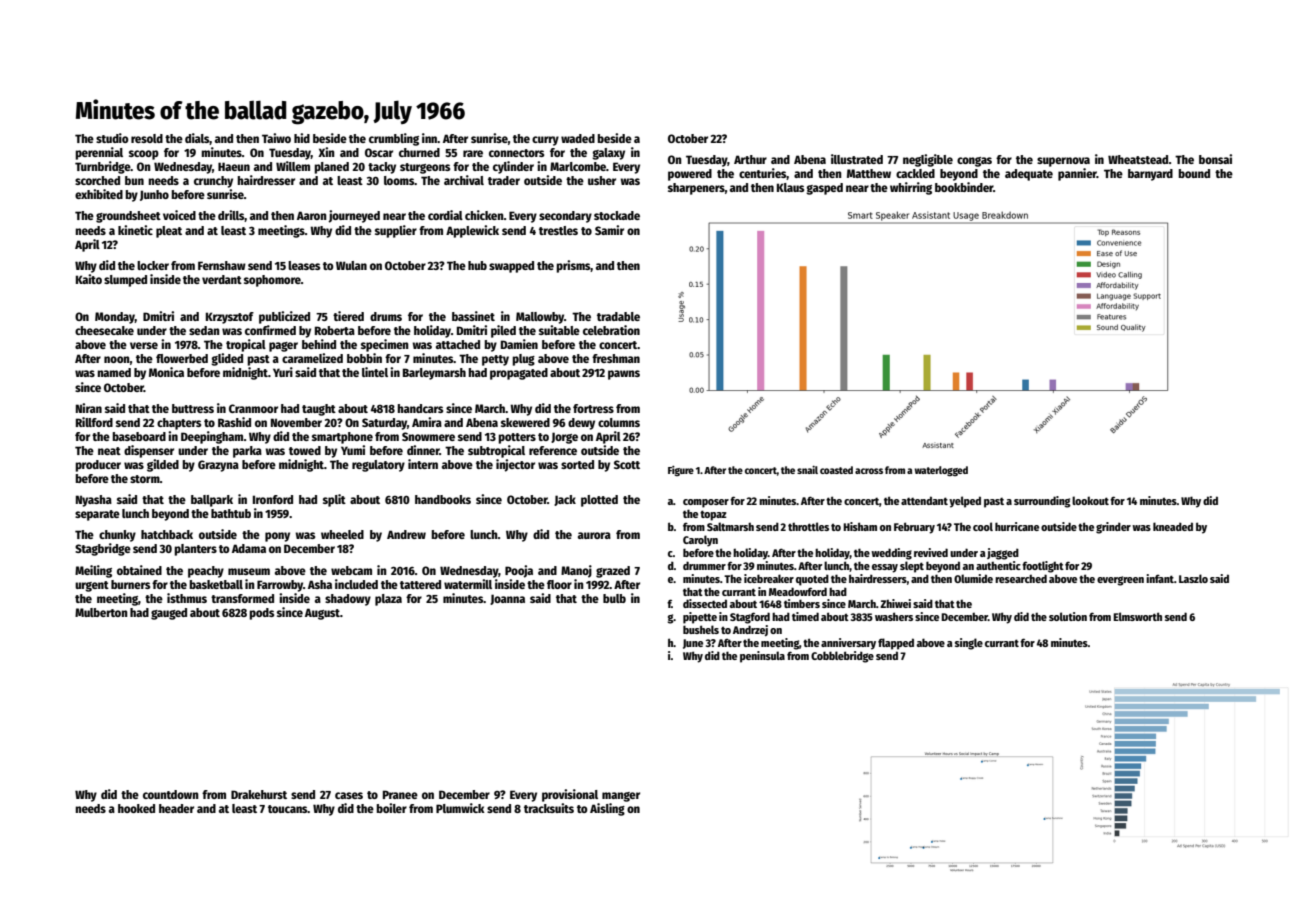 This image has width=1308, height=924. I want to click on Olumide, so click(973, 578).
